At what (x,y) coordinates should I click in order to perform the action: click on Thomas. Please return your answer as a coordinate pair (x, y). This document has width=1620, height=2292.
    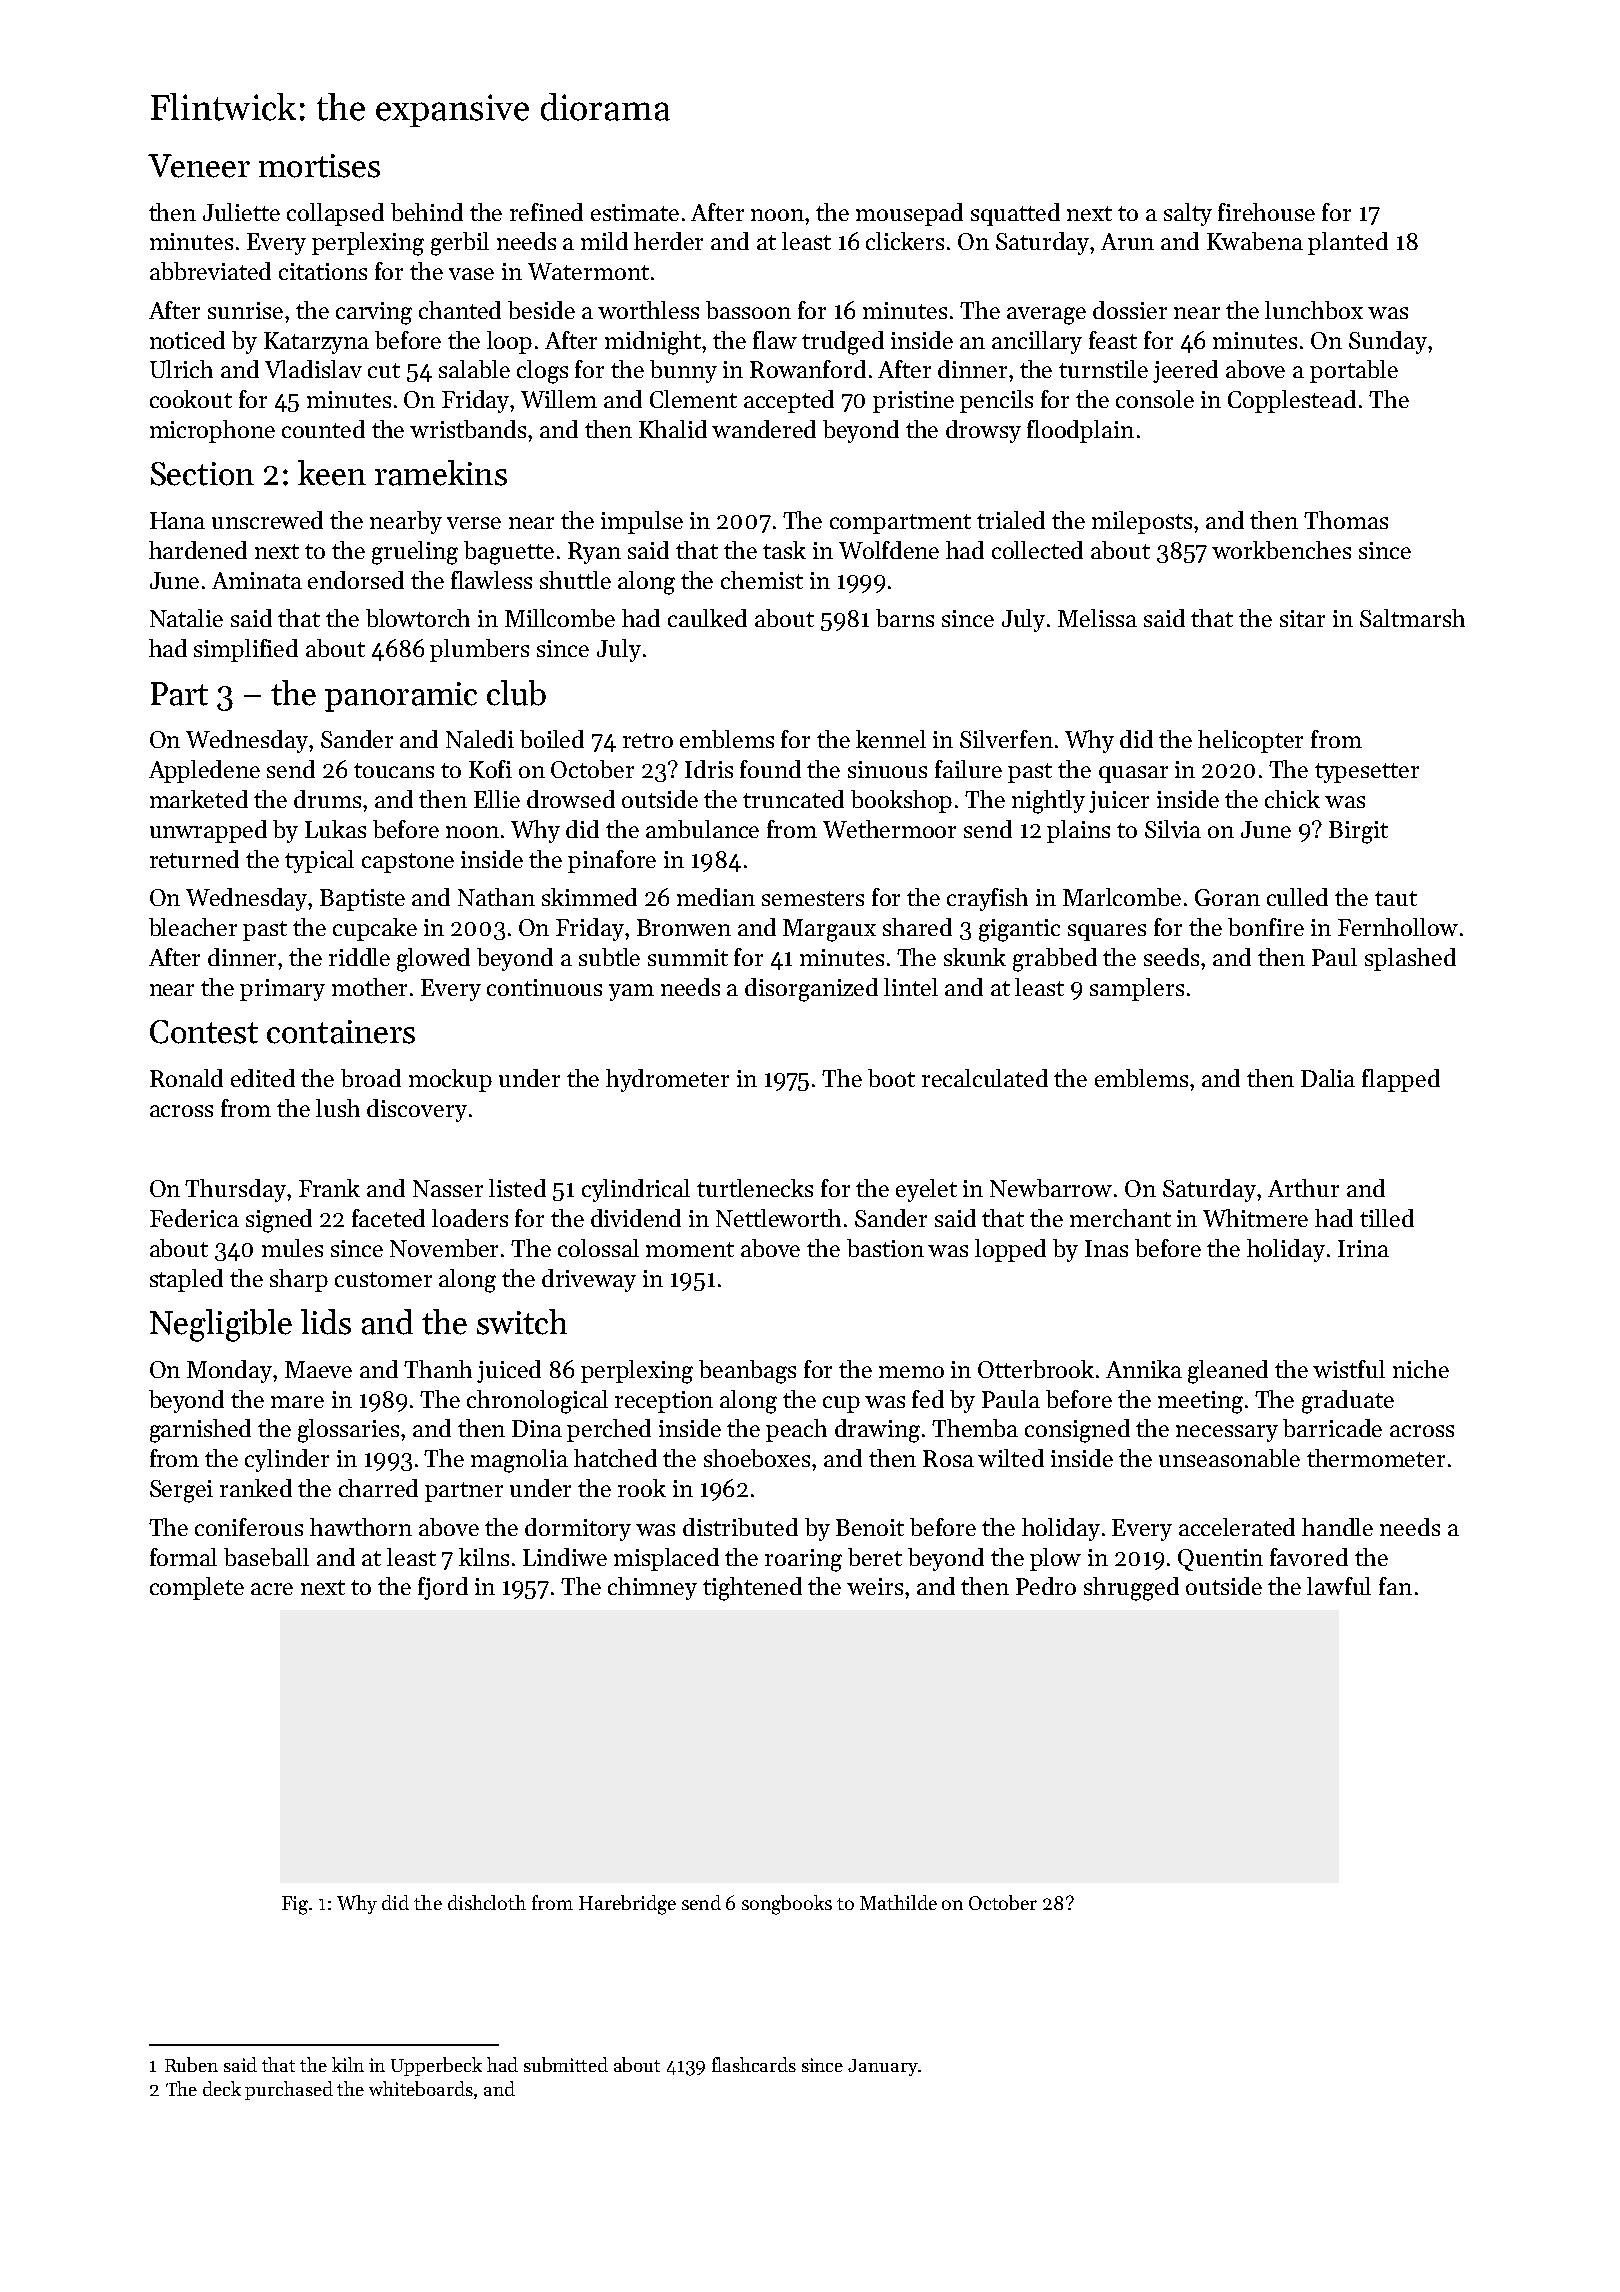
    Looking at the image, I should click on (1346, 520).
